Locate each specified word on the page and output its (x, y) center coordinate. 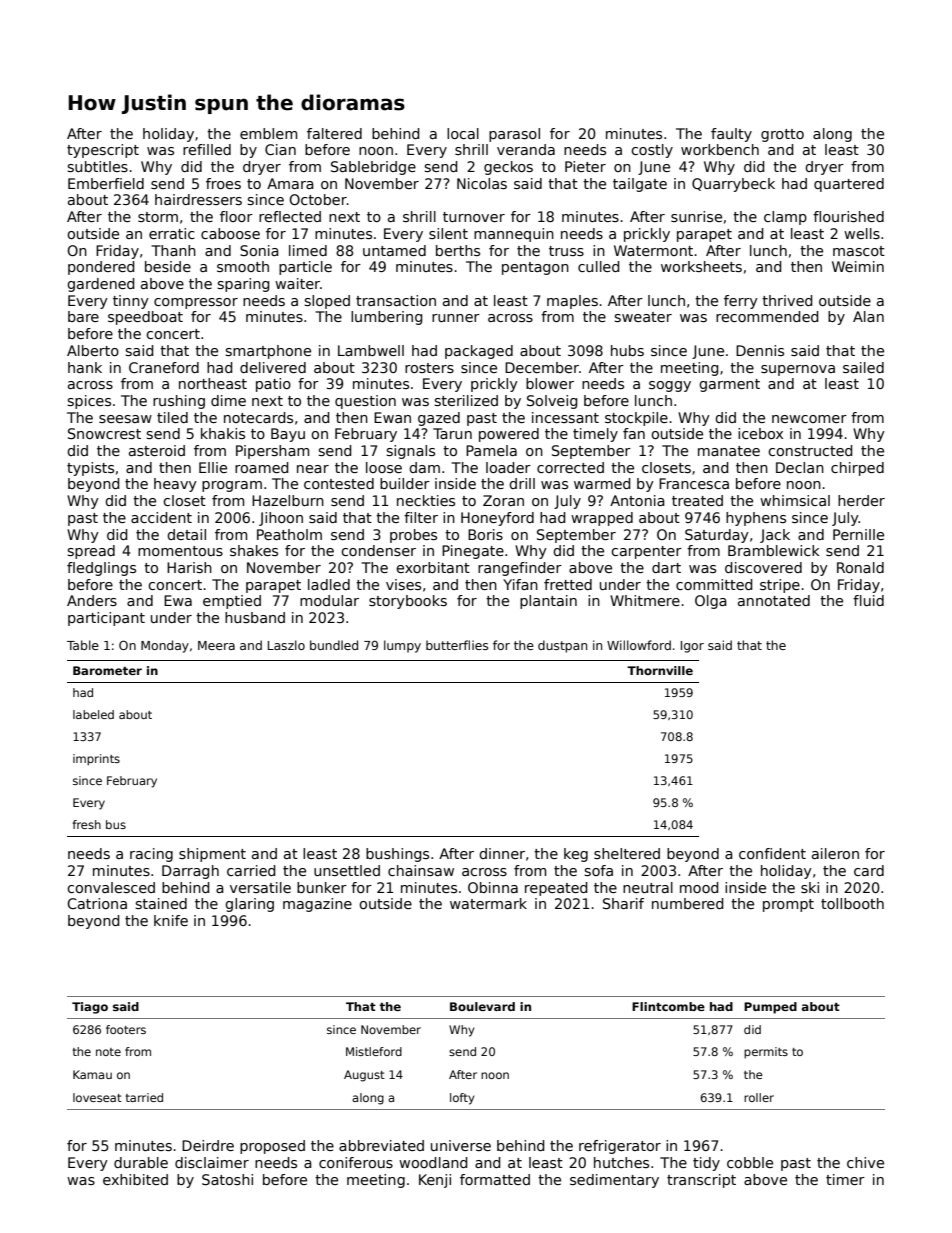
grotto (782, 135)
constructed (810, 450)
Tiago (90, 1008)
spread (91, 552)
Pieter (585, 166)
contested (339, 483)
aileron (835, 853)
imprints (96, 760)
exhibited (135, 1179)
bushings (397, 855)
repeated (556, 889)
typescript (103, 151)
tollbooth (852, 903)
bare (83, 316)
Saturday (717, 536)
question (365, 402)
